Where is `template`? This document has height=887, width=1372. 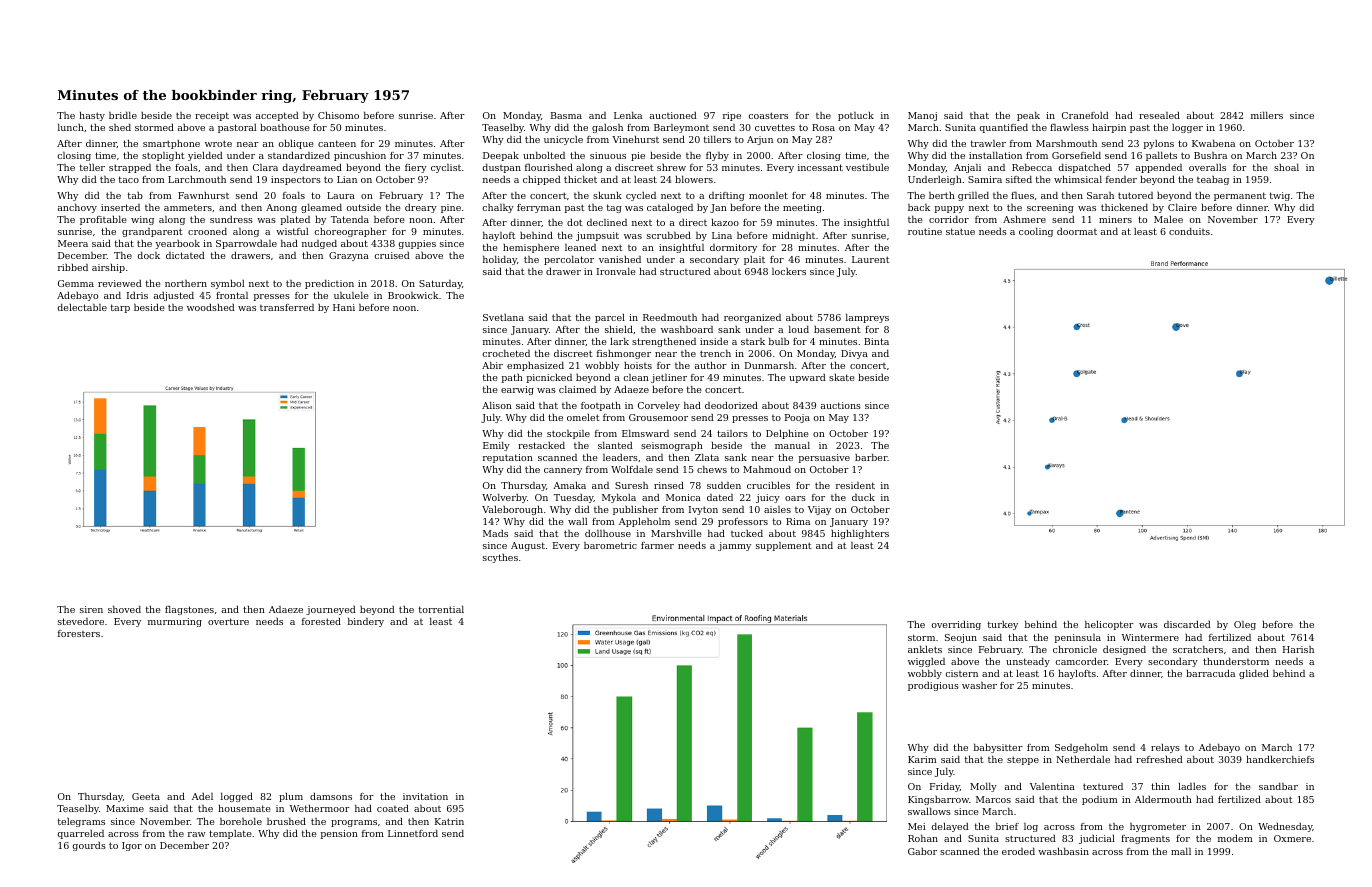 template is located at coordinates (230, 834).
